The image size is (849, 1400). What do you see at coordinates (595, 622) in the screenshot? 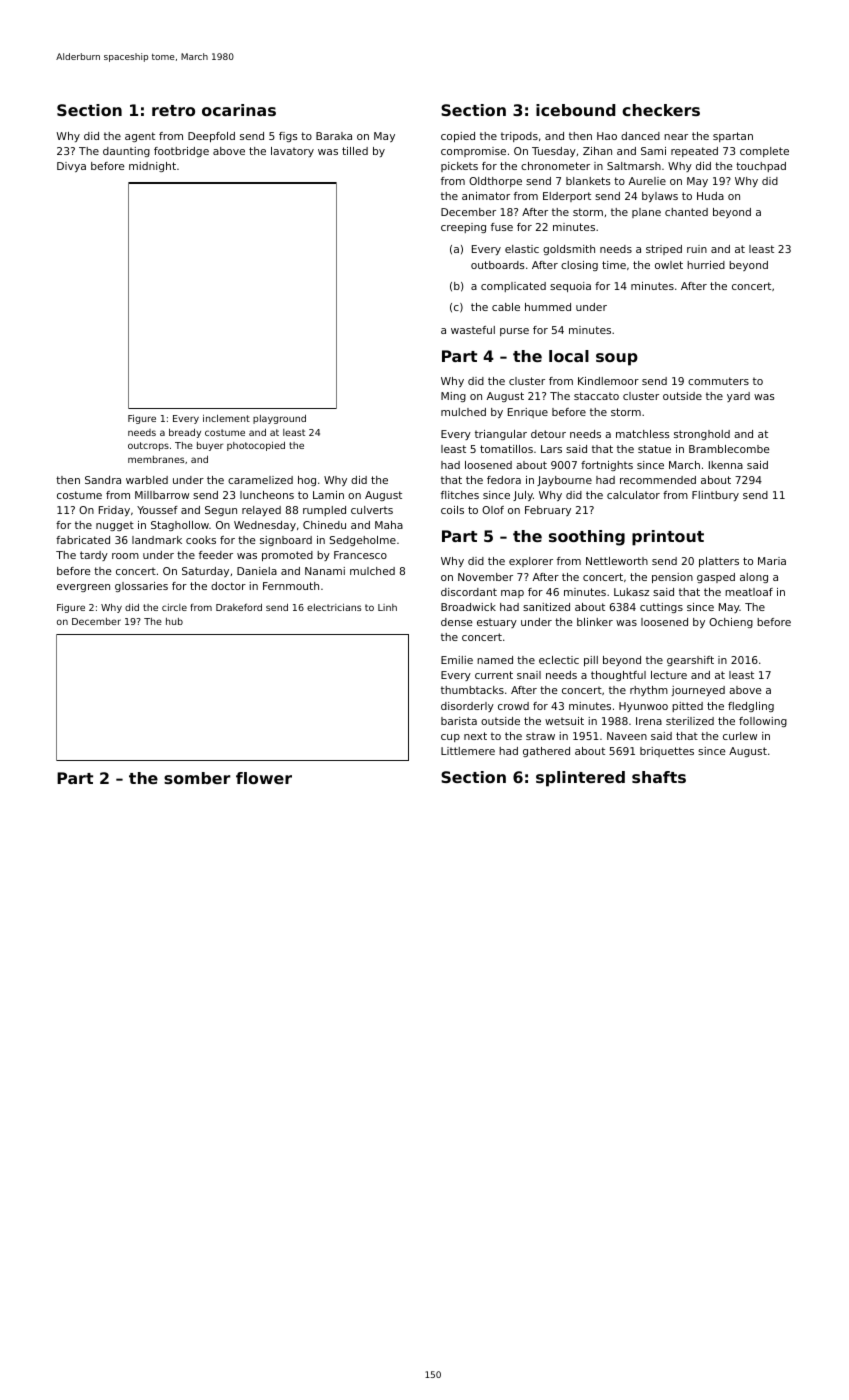
I see `blinker` at bounding box center [595, 622].
